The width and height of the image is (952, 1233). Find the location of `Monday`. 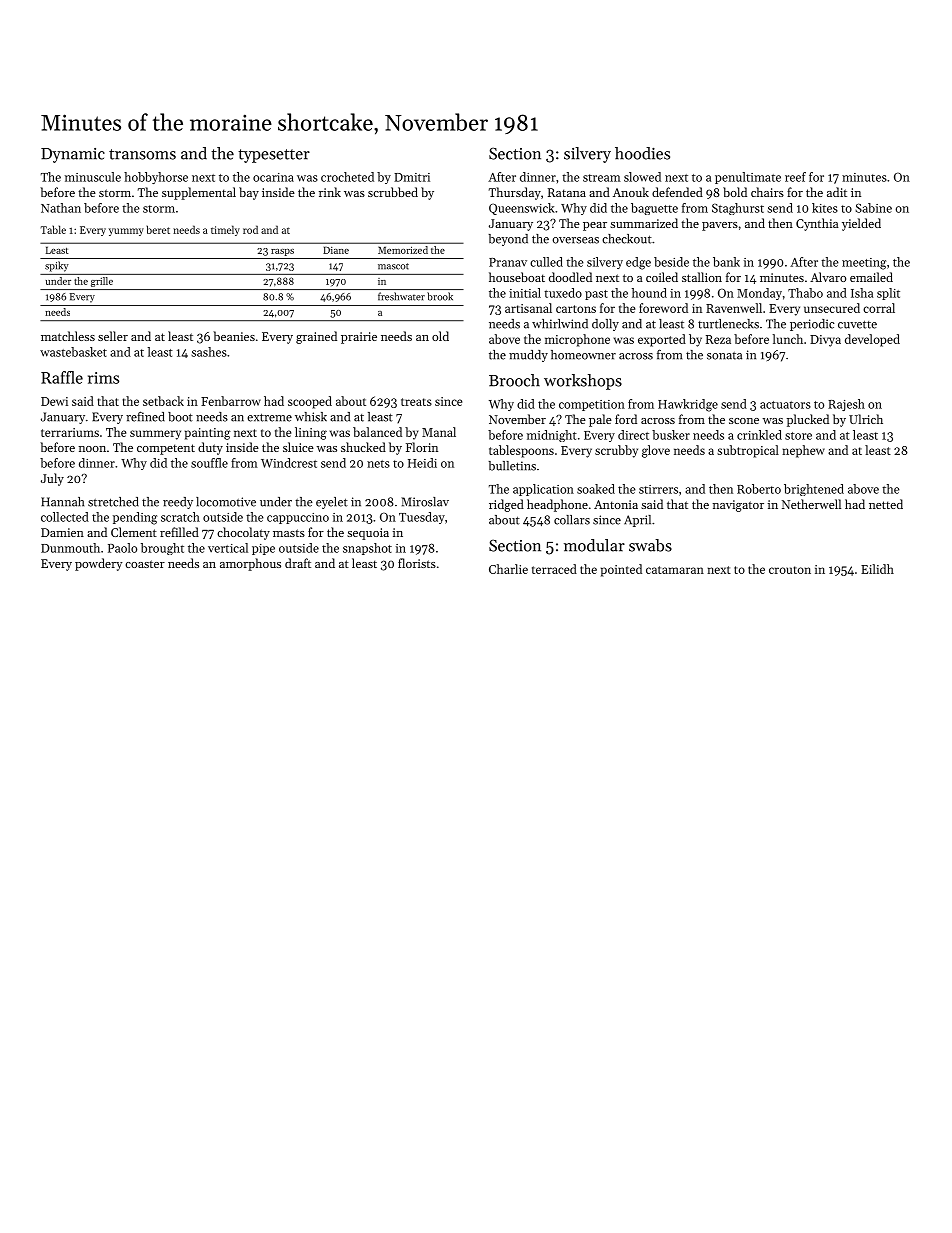

Monday is located at coordinates (759, 294).
